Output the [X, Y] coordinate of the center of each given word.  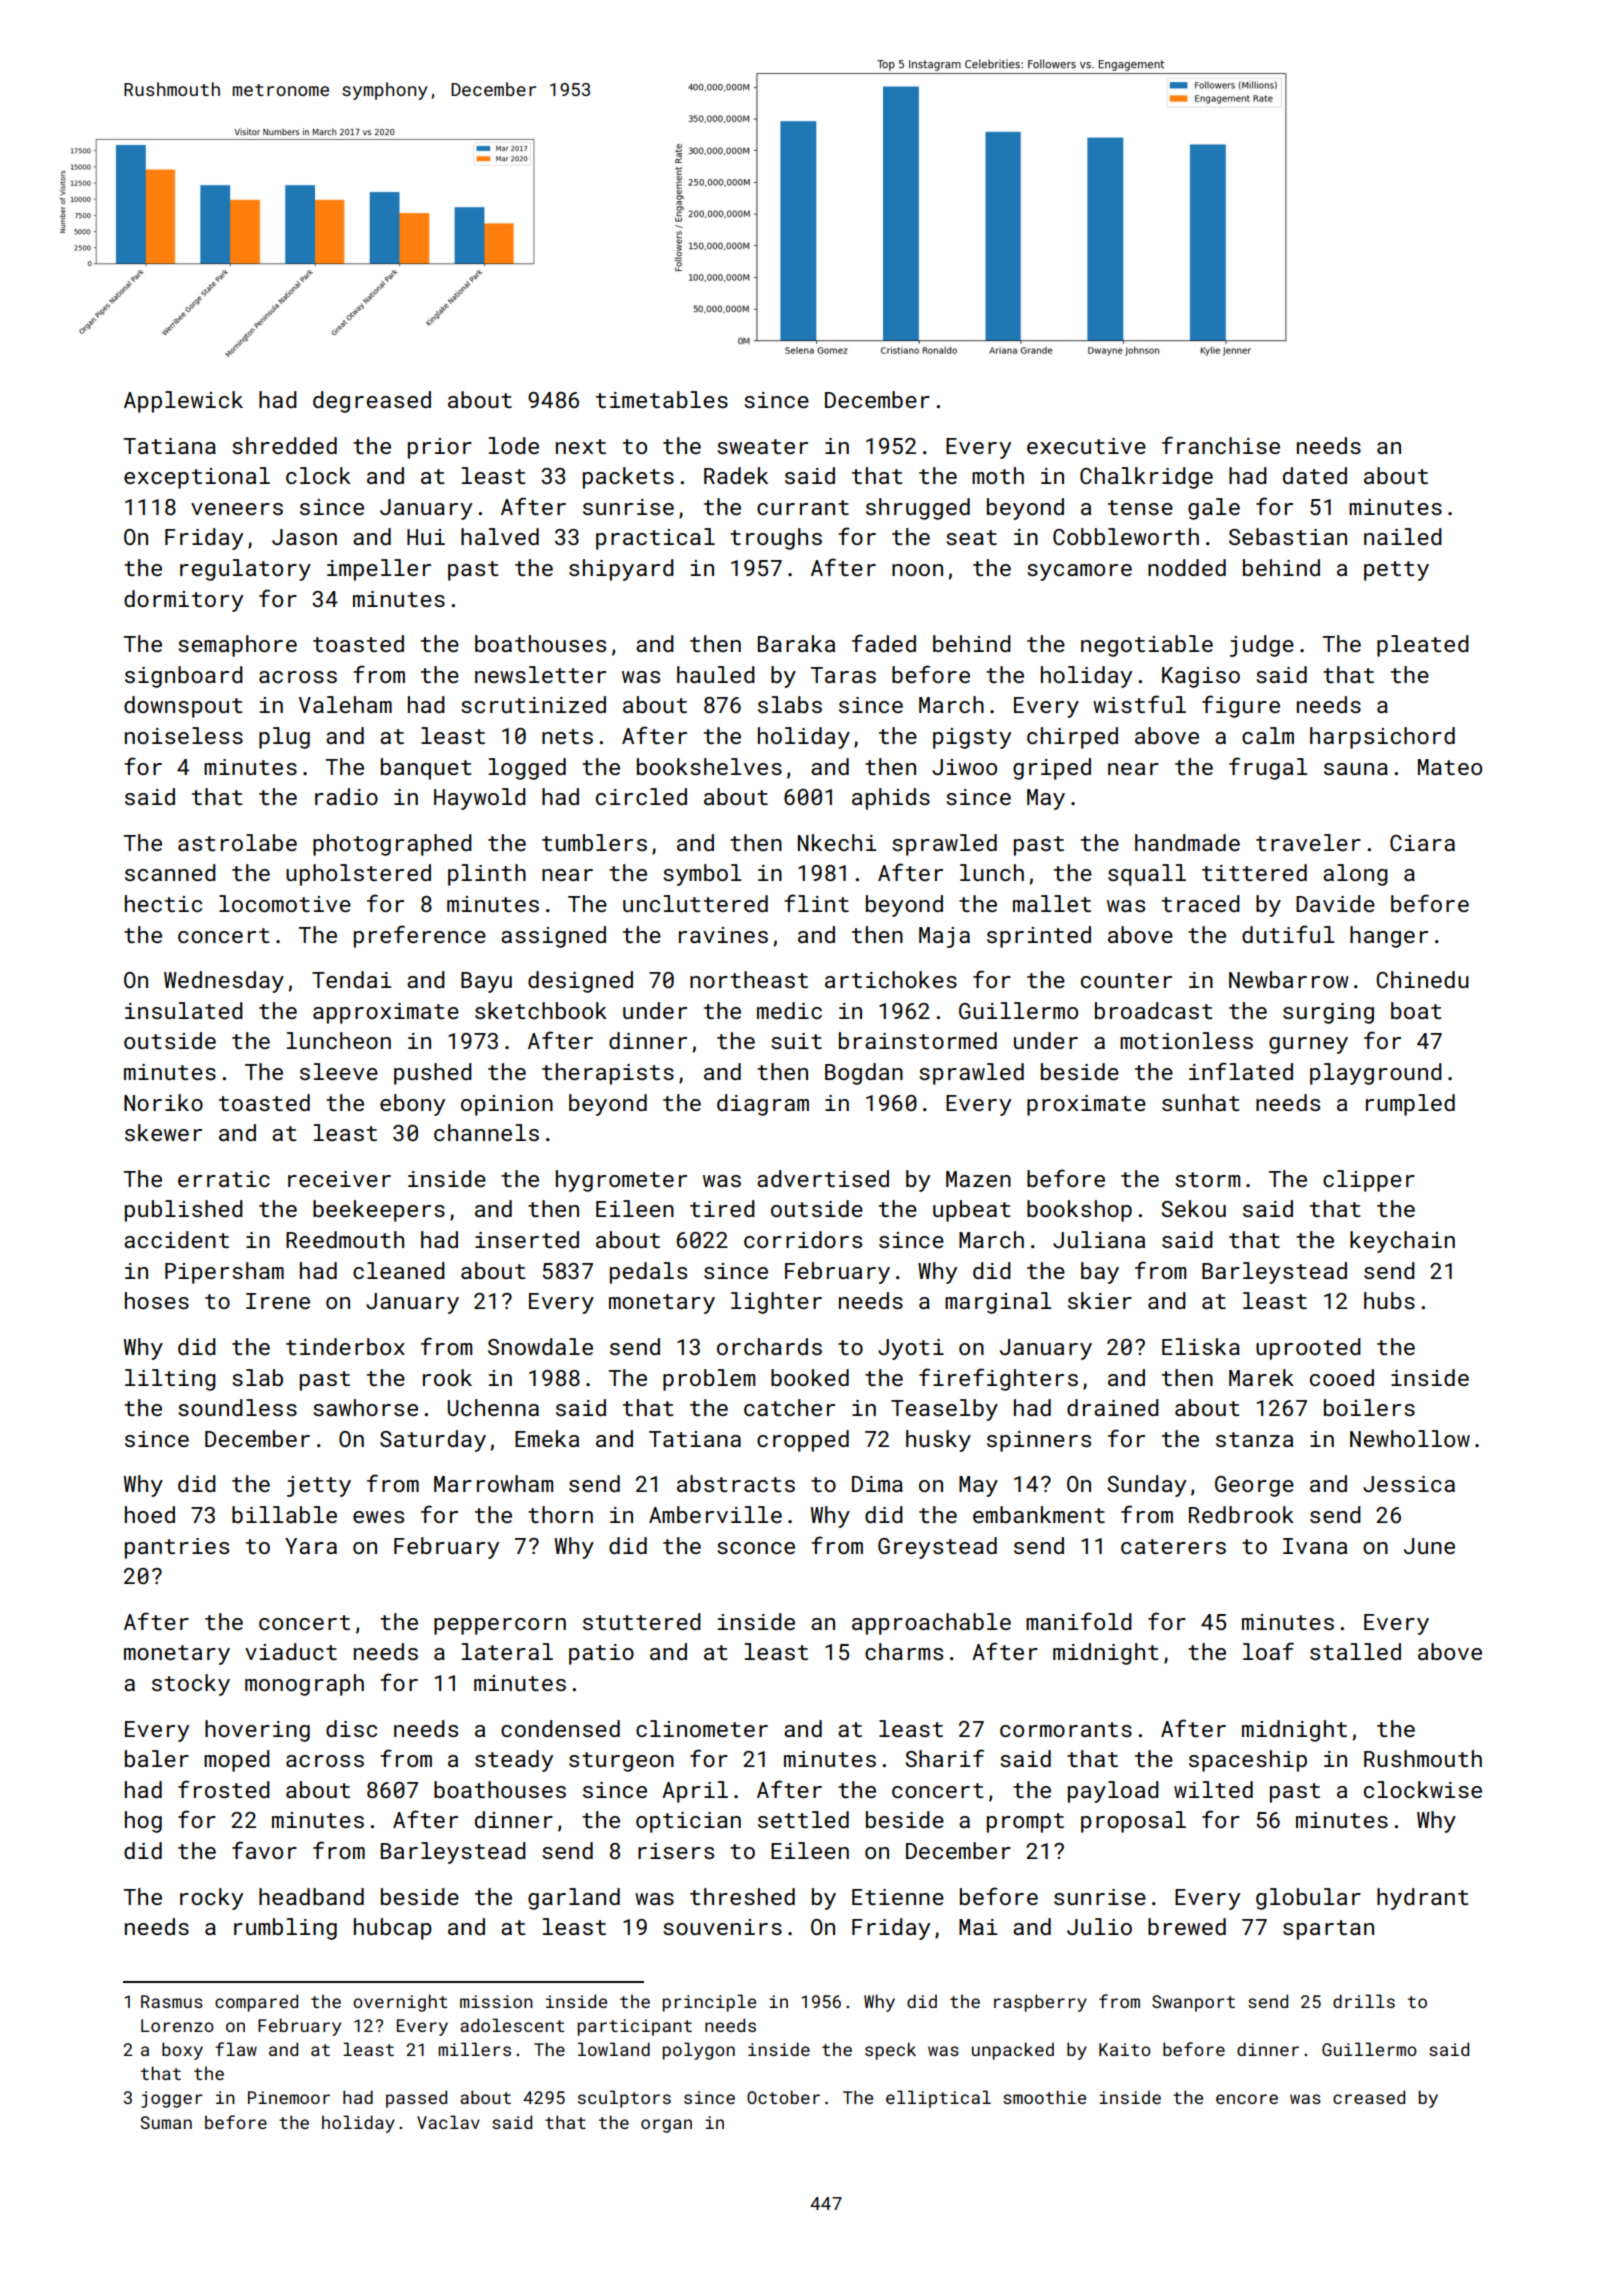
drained [1113, 1407]
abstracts [736, 1483]
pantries [177, 1548]
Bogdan [864, 1074]
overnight [400, 2003]
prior [440, 448]
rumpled [1410, 1105]
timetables [662, 399]
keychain [1402, 1242]
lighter [776, 1303]
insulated [184, 1010]
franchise [1221, 445]
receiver [339, 1179]
